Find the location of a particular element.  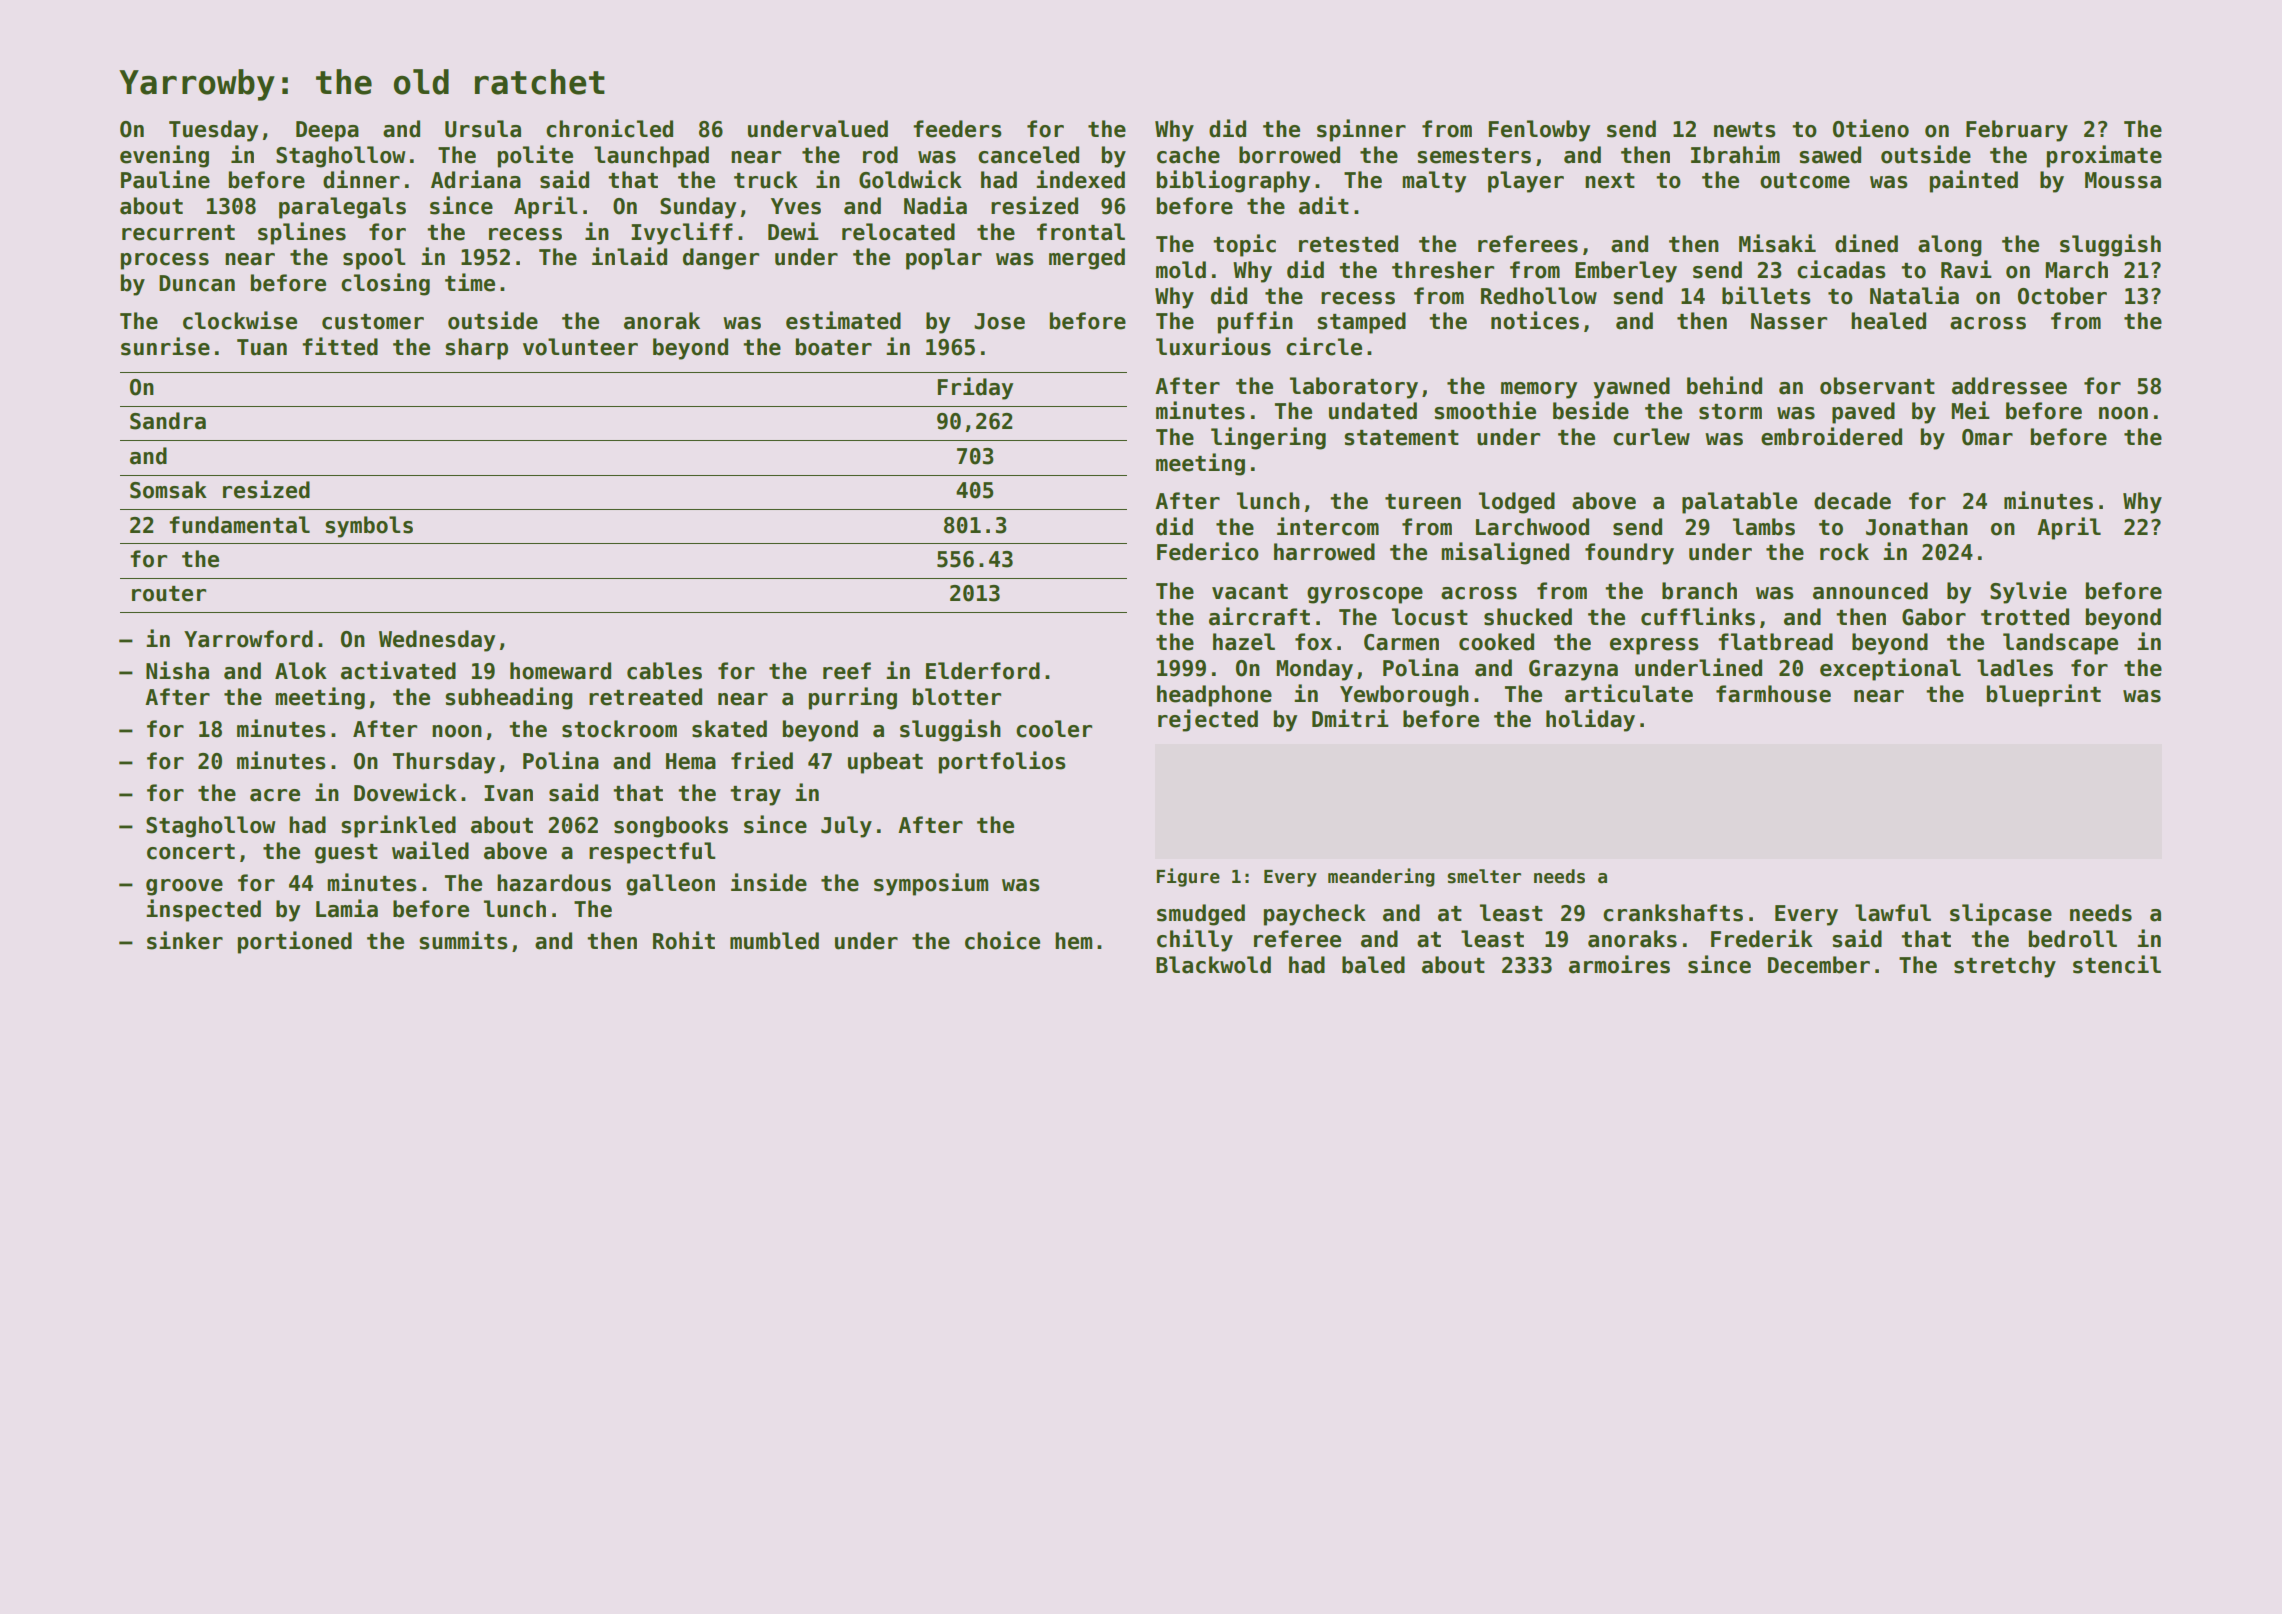

Friday is located at coordinates (975, 388).
